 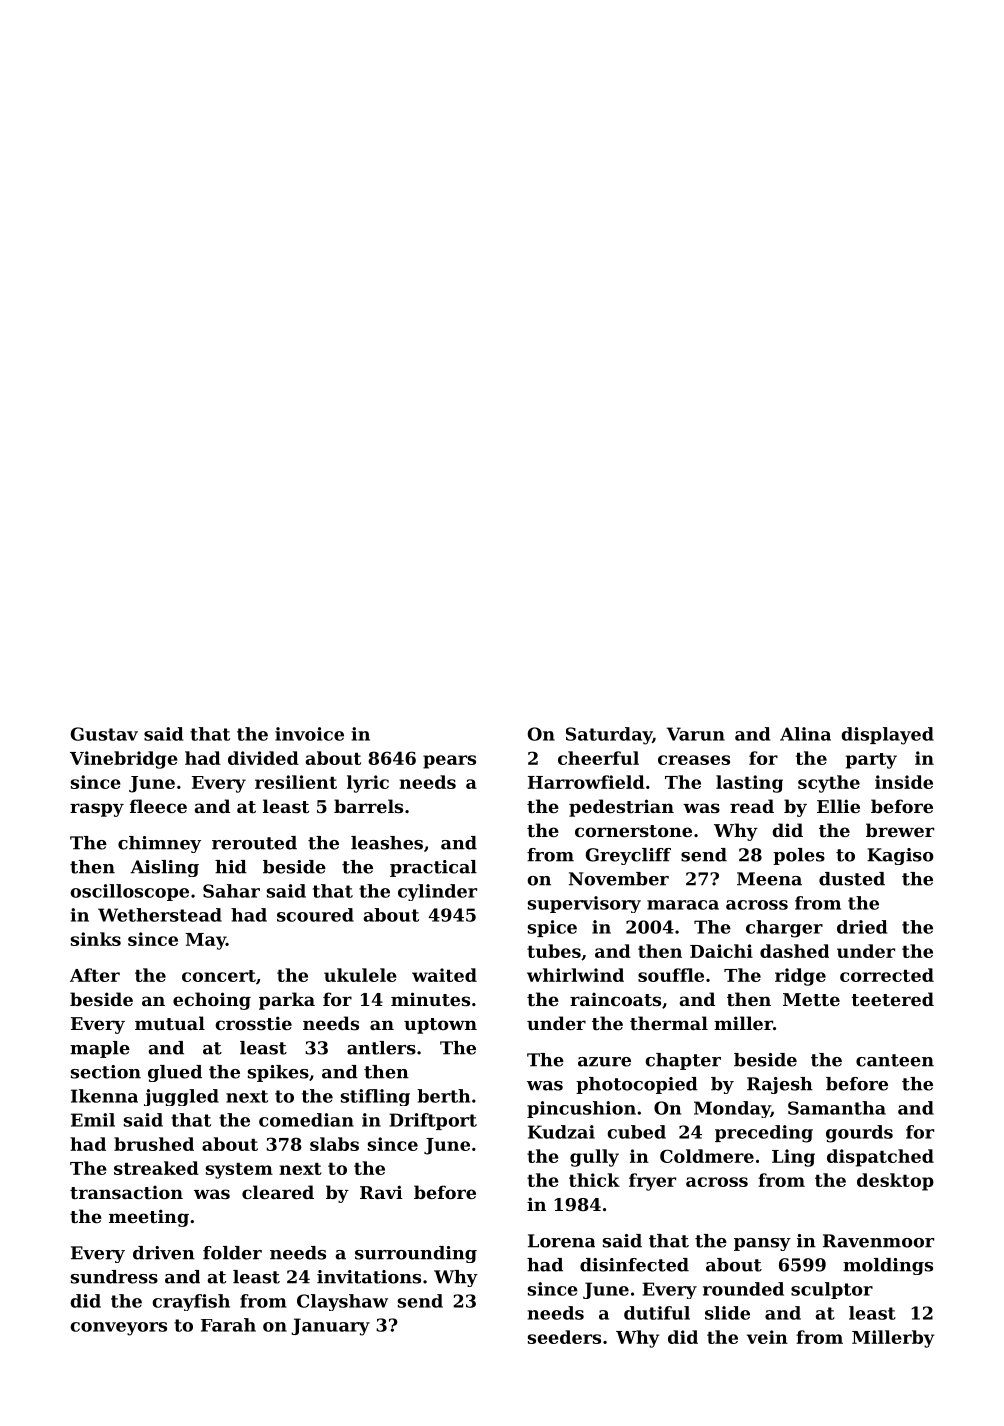 What do you see at coordinates (430, 999) in the image?
I see `minutes` at bounding box center [430, 999].
